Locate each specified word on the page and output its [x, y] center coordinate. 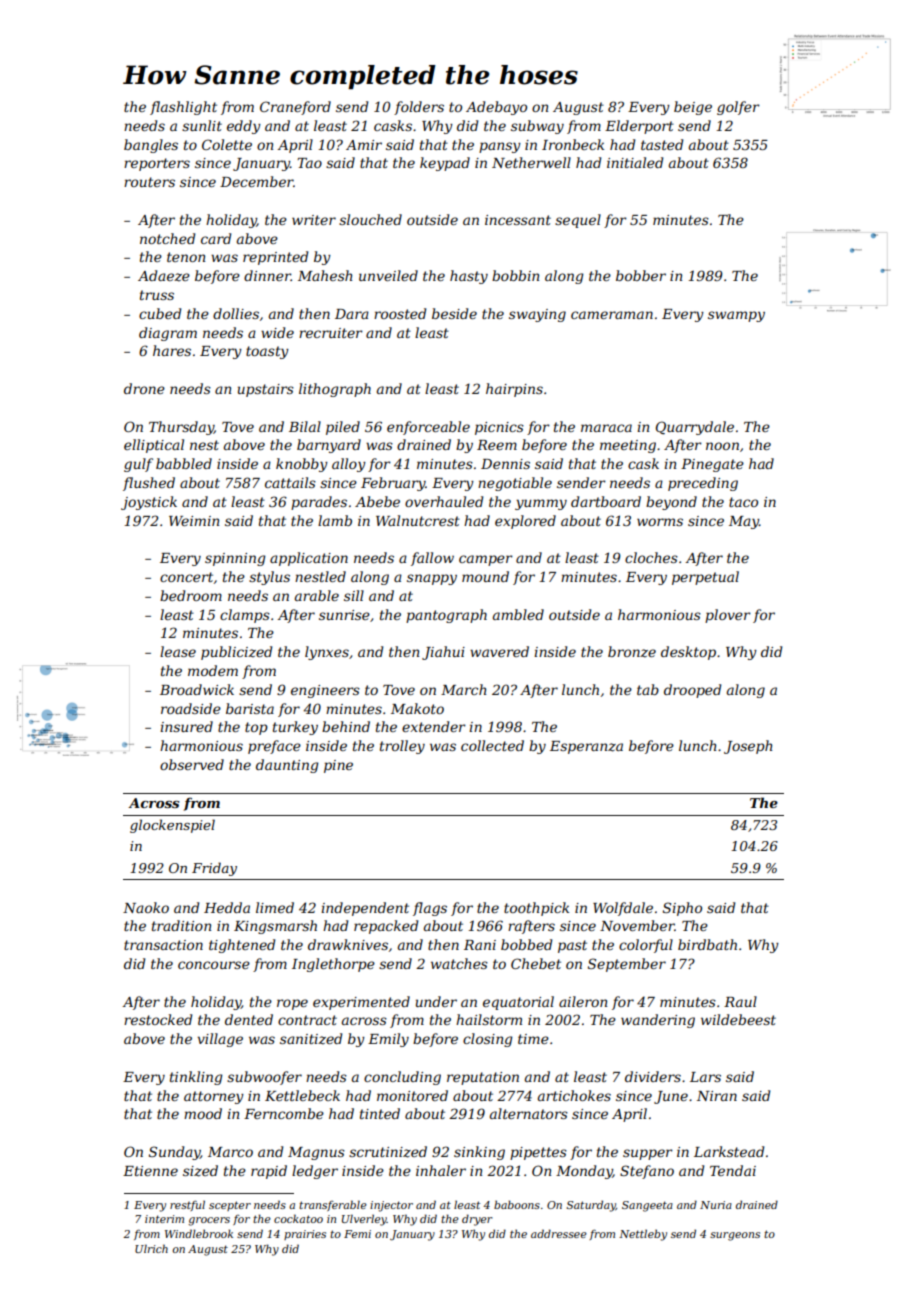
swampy [736, 316]
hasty [469, 277]
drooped [692, 691]
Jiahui [443, 653]
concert [186, 577]
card [216, 238]
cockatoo [298, 1218]
